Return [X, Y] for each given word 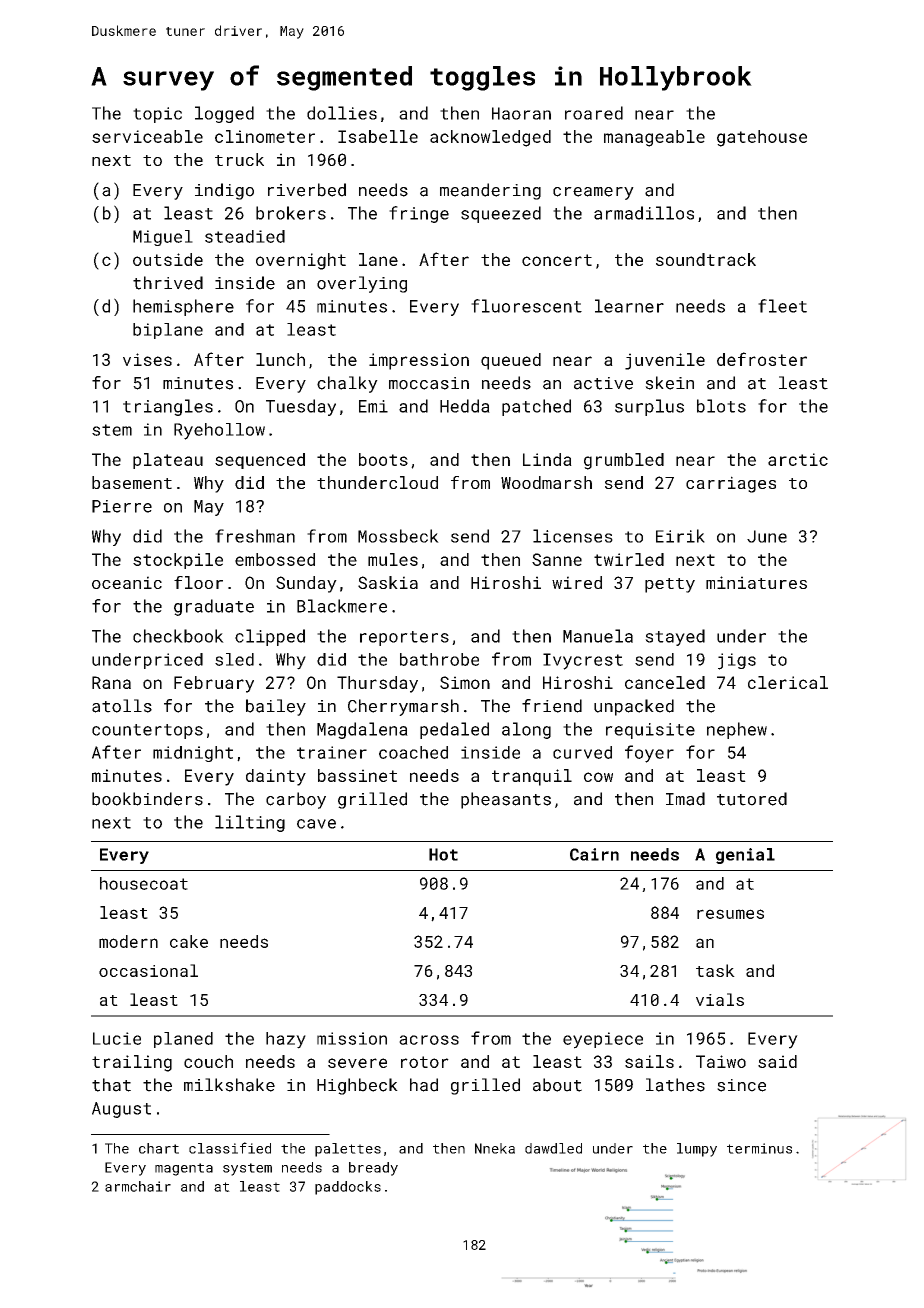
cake [189, 941]
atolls [122, 706]
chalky [347, 384]
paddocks [348, 1188]
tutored [752, 799]
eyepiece [603, 1040]
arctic [798, 459]
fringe [419, 214]
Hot [443, 854]
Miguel [163, 238]
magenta [184, 1169]
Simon [465, 682]
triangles [168, 407]
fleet [782, 306]
